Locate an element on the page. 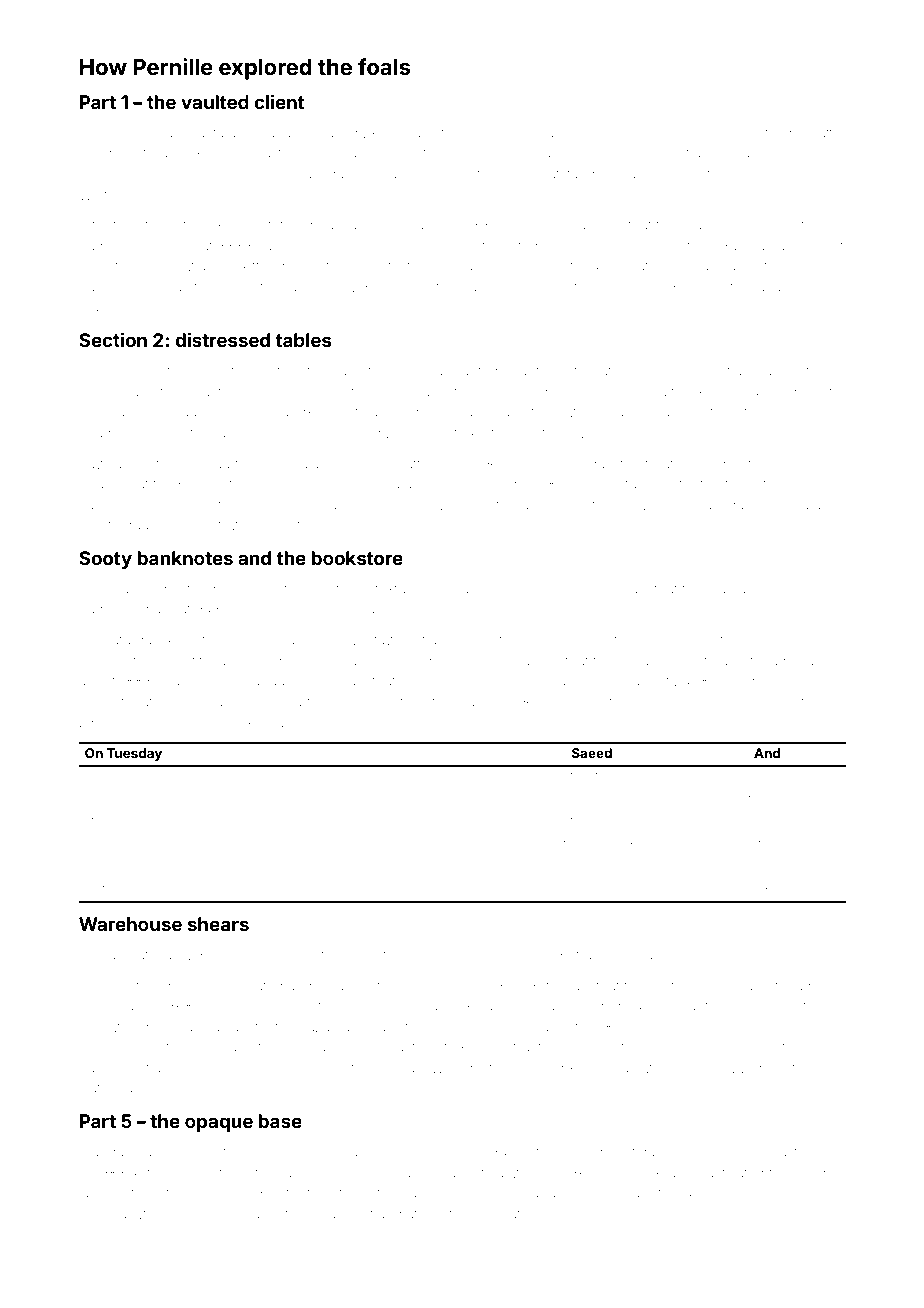 The height and width of the image is (1308, 924). airlock is located at coordinates (181, 152).
